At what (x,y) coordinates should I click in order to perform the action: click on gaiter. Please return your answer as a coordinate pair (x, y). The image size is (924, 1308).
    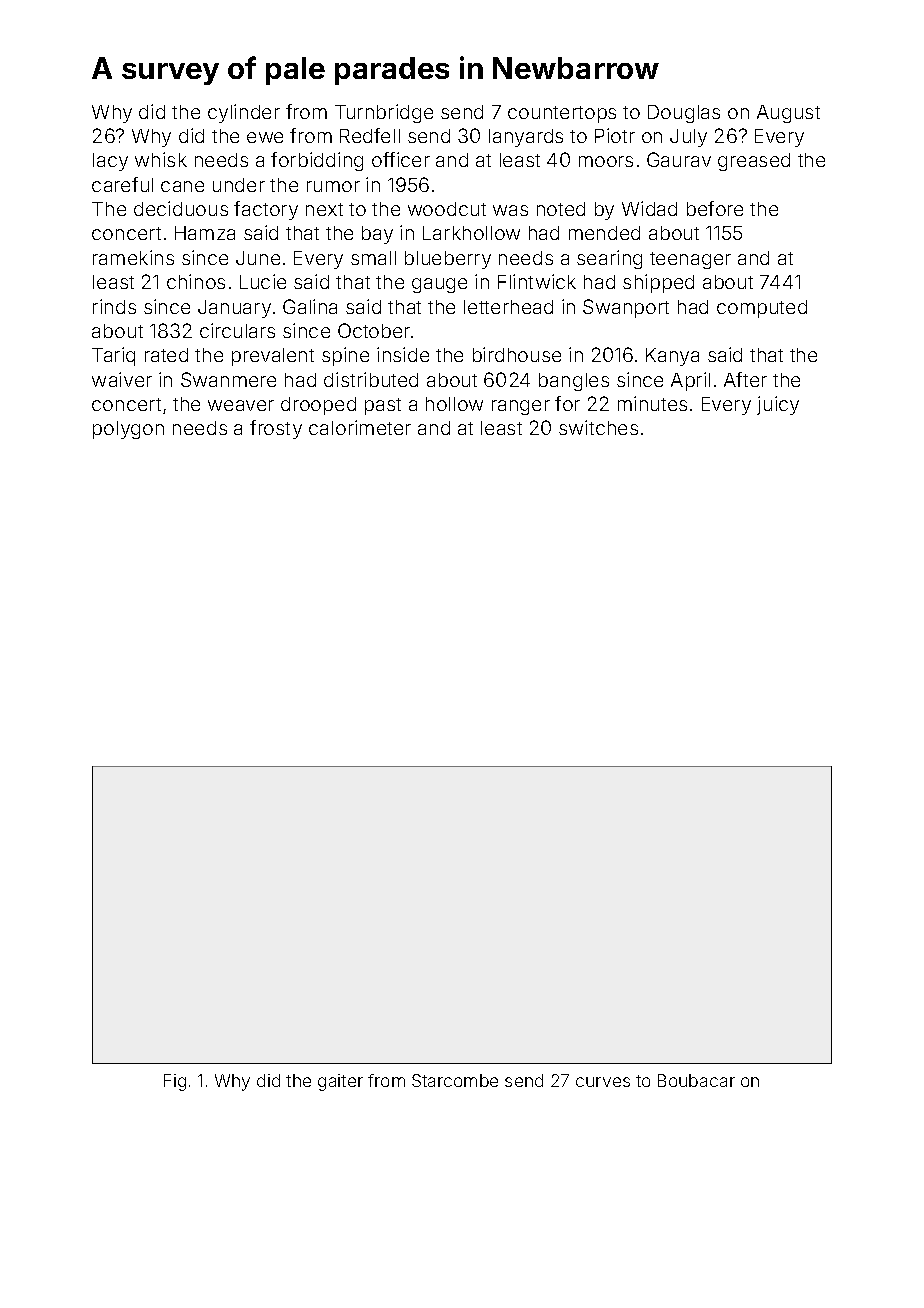
    Looking at the image, I should click on (340, 1082).
